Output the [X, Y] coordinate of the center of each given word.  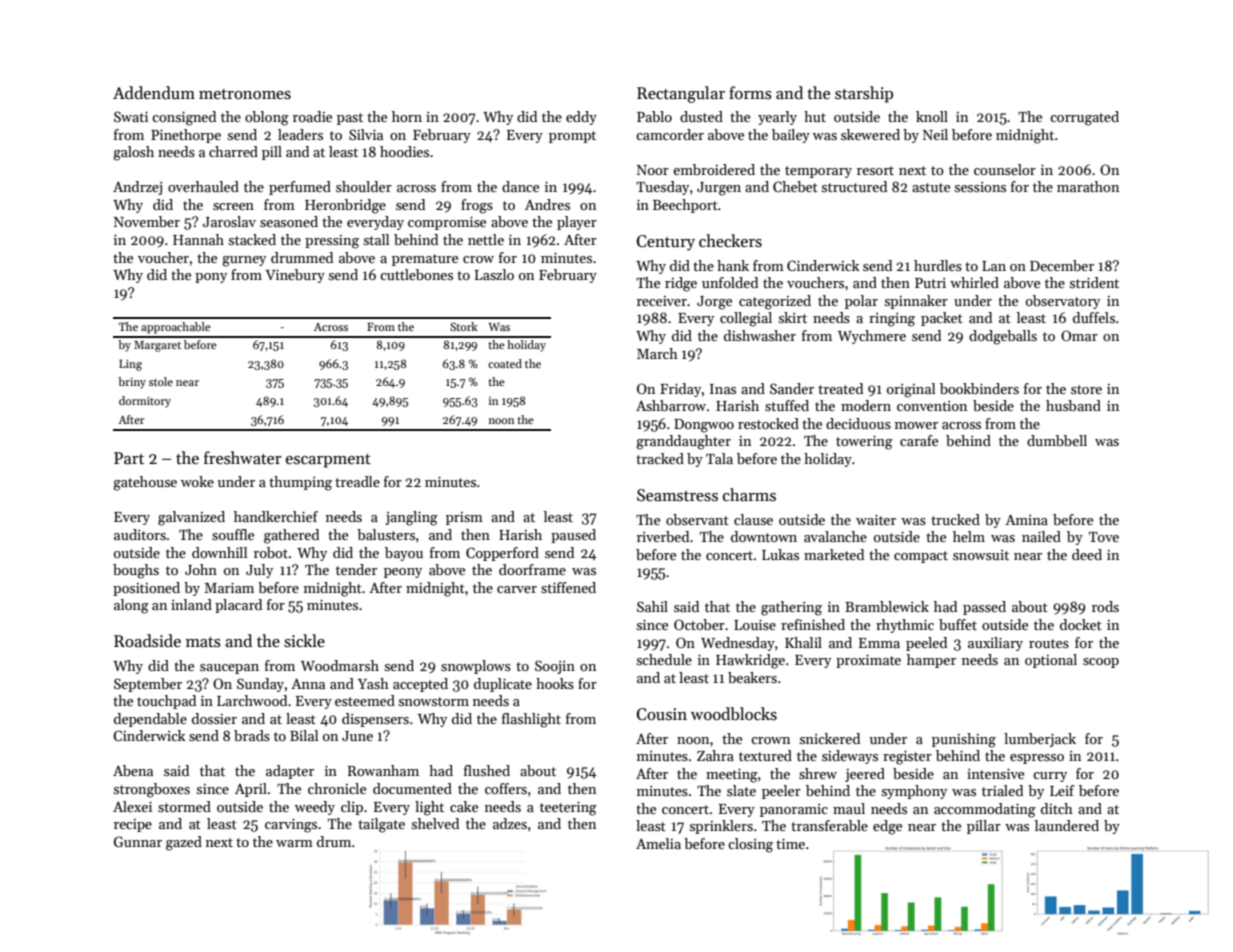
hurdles [938, 265]
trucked [955, 519]
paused [573, 536]
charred [233, 151]
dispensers [375, 720]
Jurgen [719, 189]
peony [403, 573]
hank [733, 265]
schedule [664, 659]
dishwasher [760, 335]
